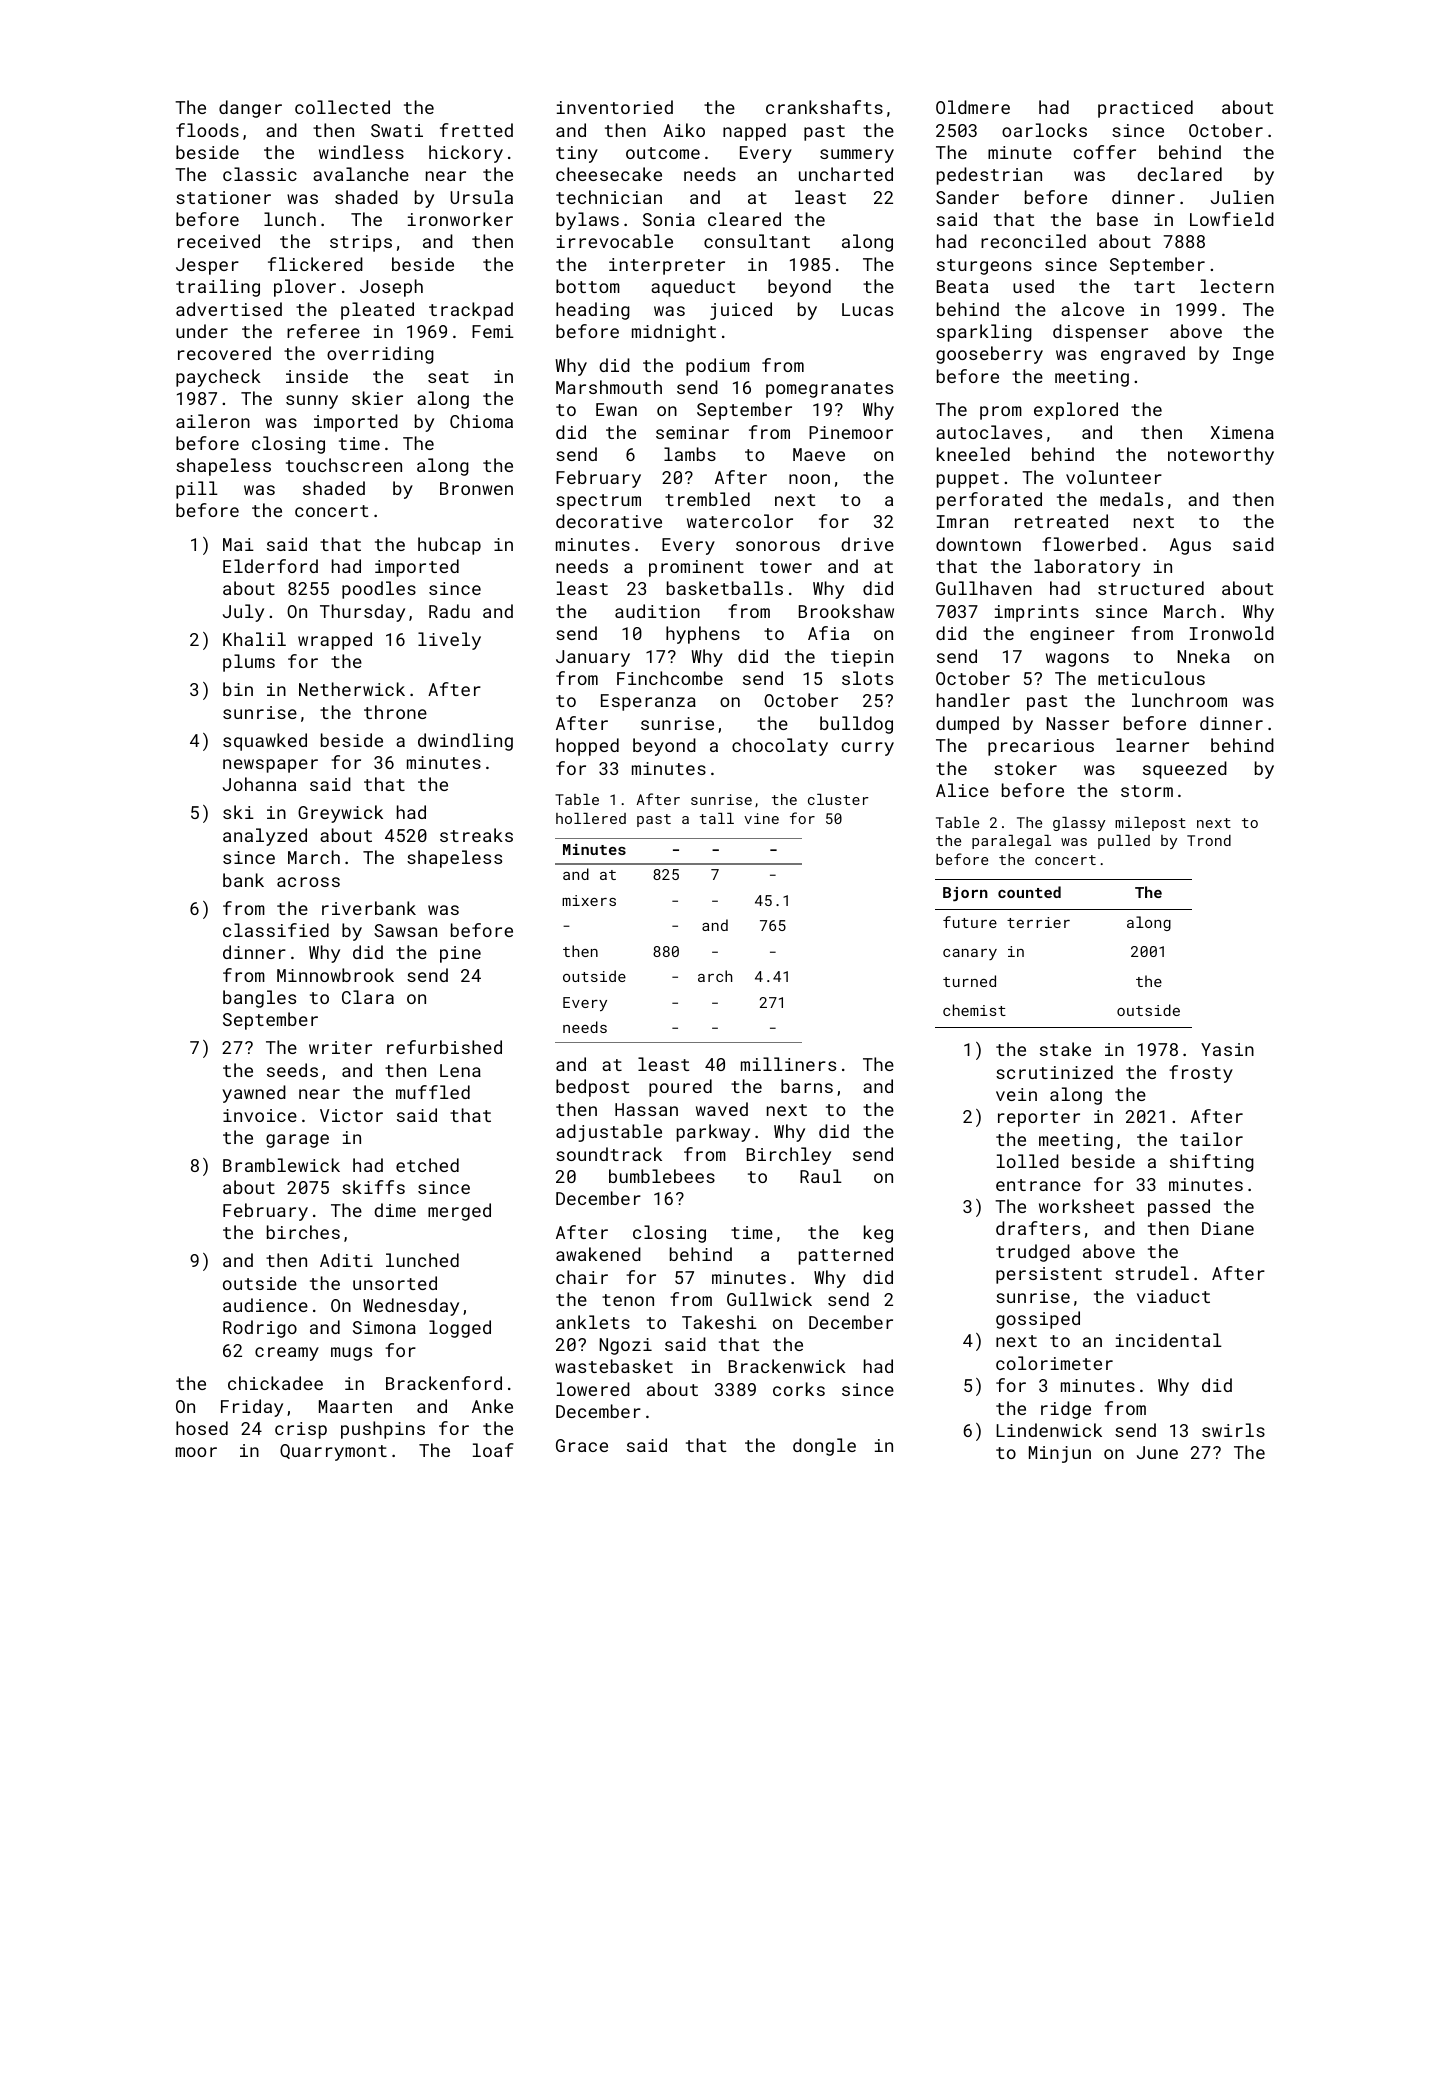  What do you see at coordinates (380, 355) in the screenshot?
I see `overriding` at bounding box center [380, 355].
